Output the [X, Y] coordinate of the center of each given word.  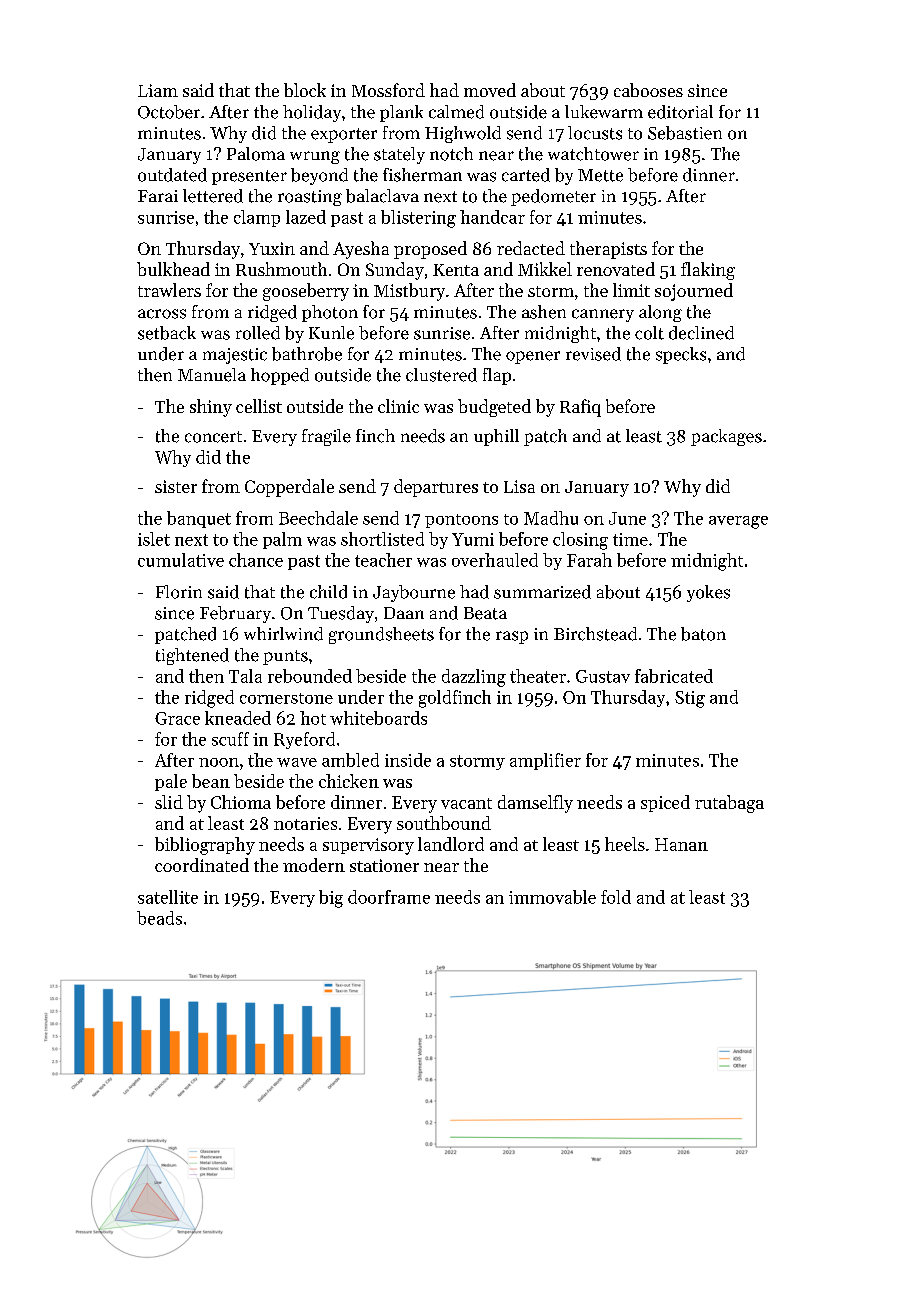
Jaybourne [414, 593]
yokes [708, 593]
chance [256, 560]
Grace [177, 718]
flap [497, 376]
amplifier [545, 761]
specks [681, 355]
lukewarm [604, 112]
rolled [258, 333]
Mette [600, 175]
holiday [312, 113]
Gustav [603, 676]
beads [159, 918]
